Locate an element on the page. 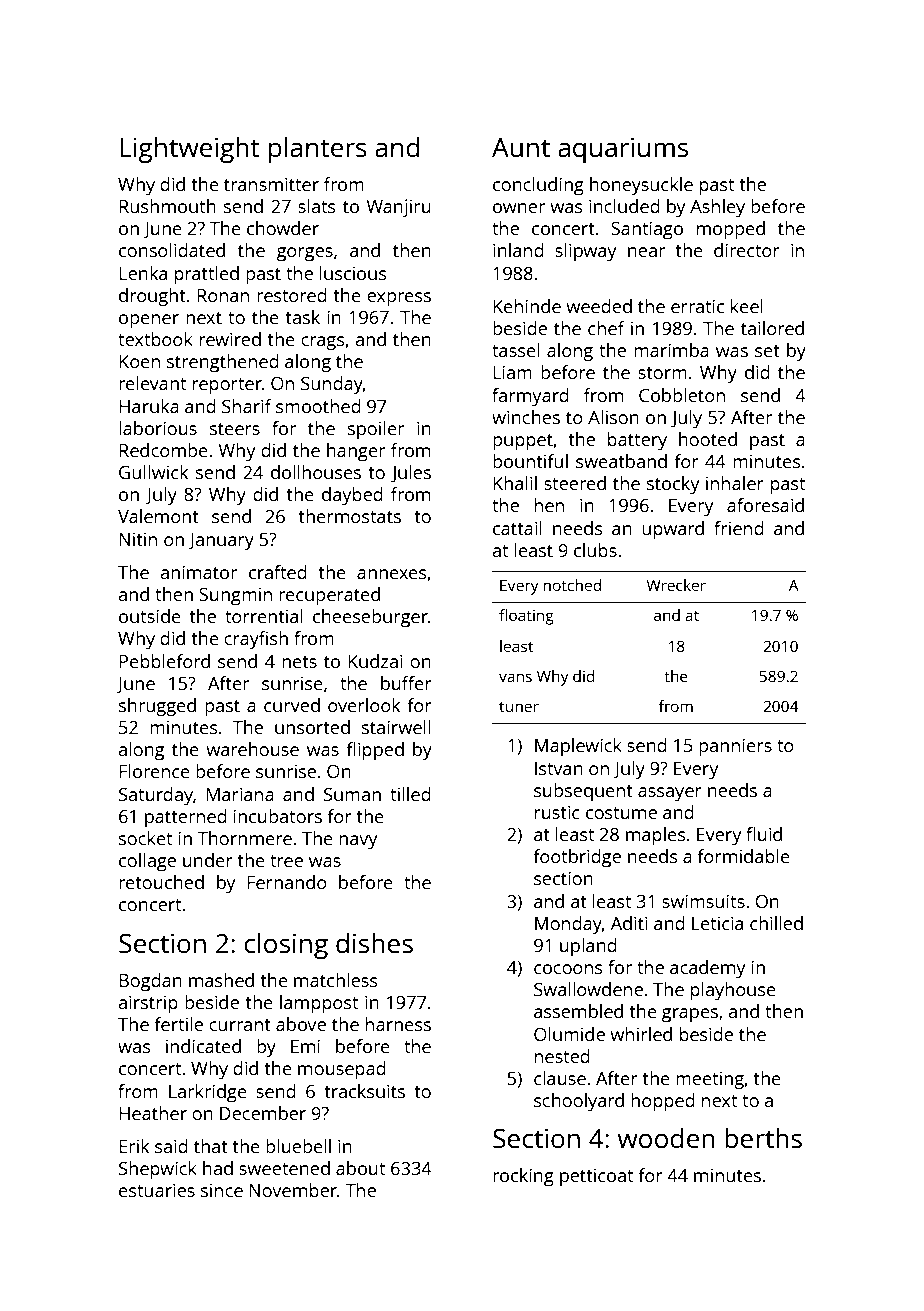 The image size is (924, 1311). friend is located at coordinates (739, 528).
